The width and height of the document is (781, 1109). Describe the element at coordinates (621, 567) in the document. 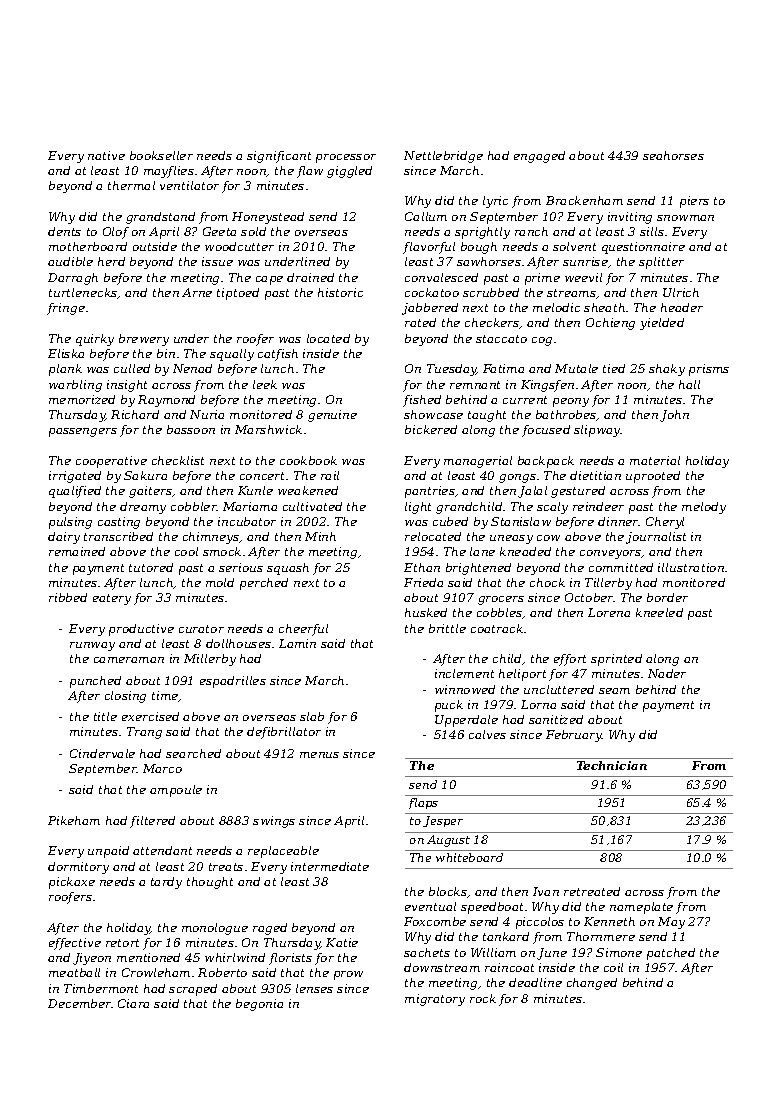

I see `committed` at that location.
